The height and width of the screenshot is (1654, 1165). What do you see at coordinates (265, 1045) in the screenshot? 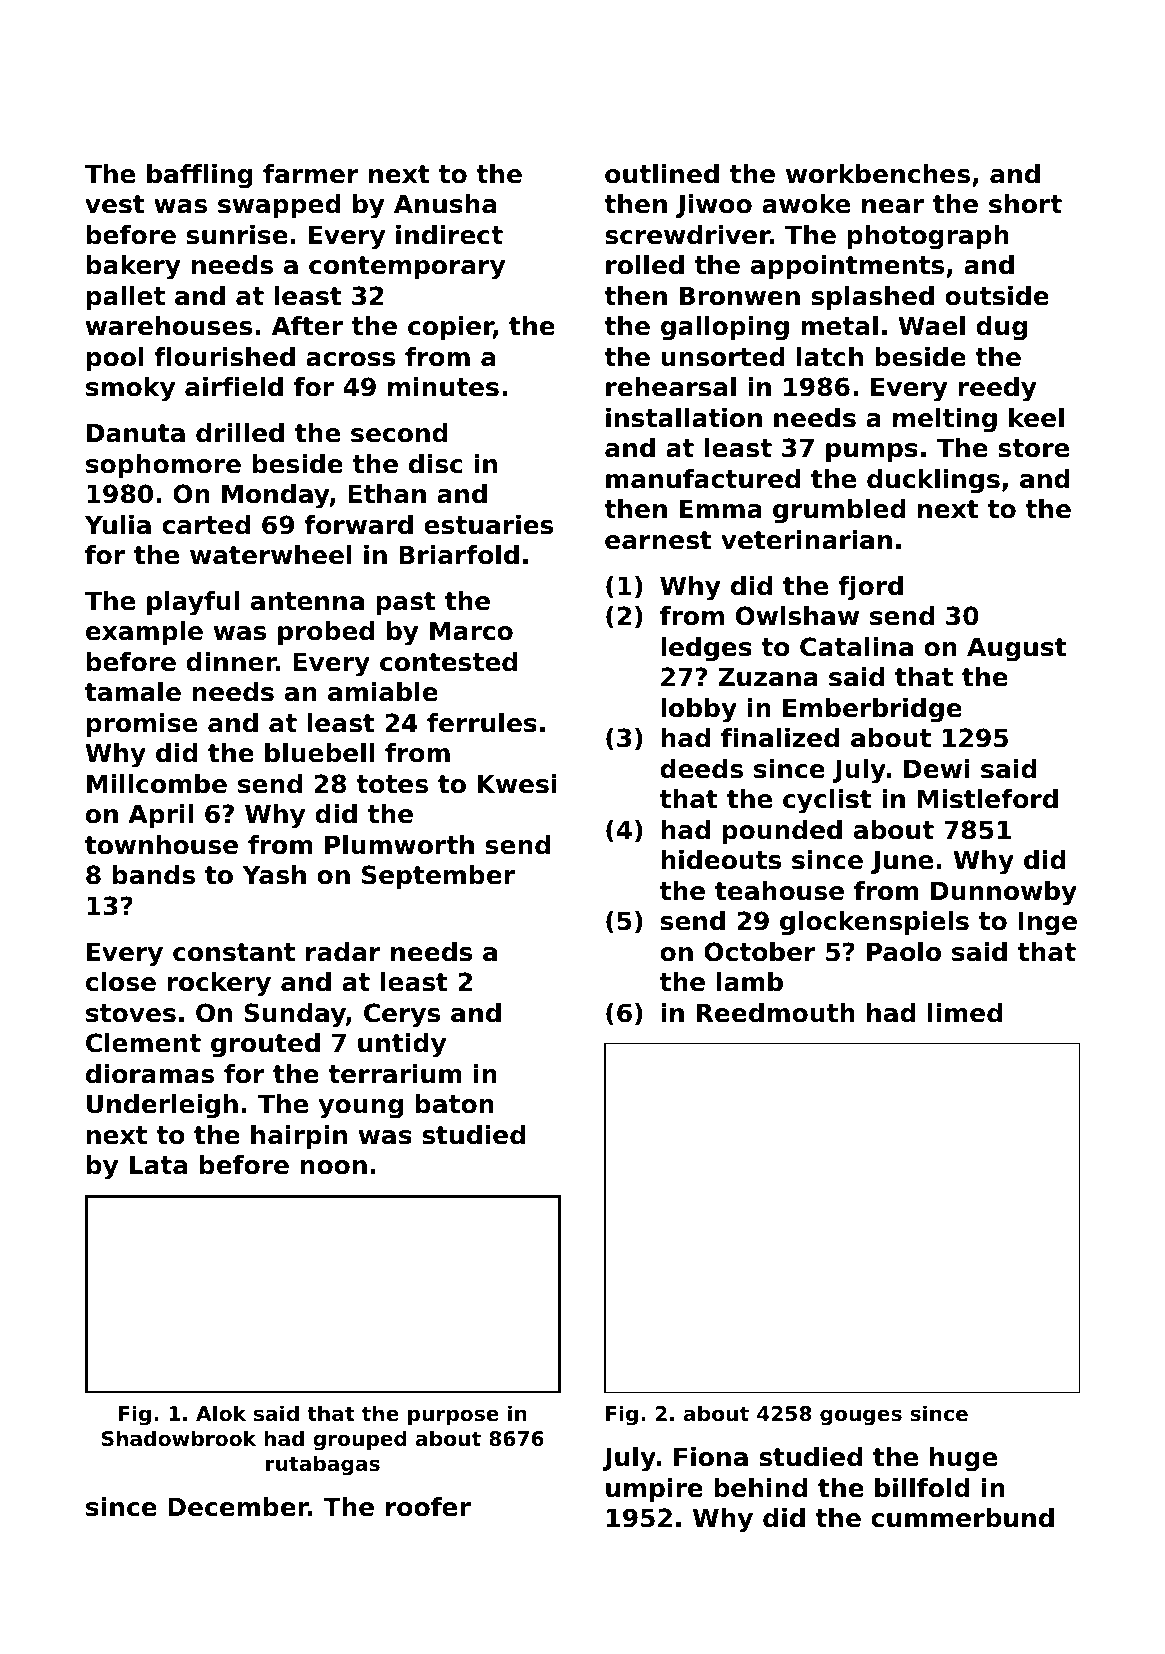
I see `grouted` at bounding box center [265, 1045].
